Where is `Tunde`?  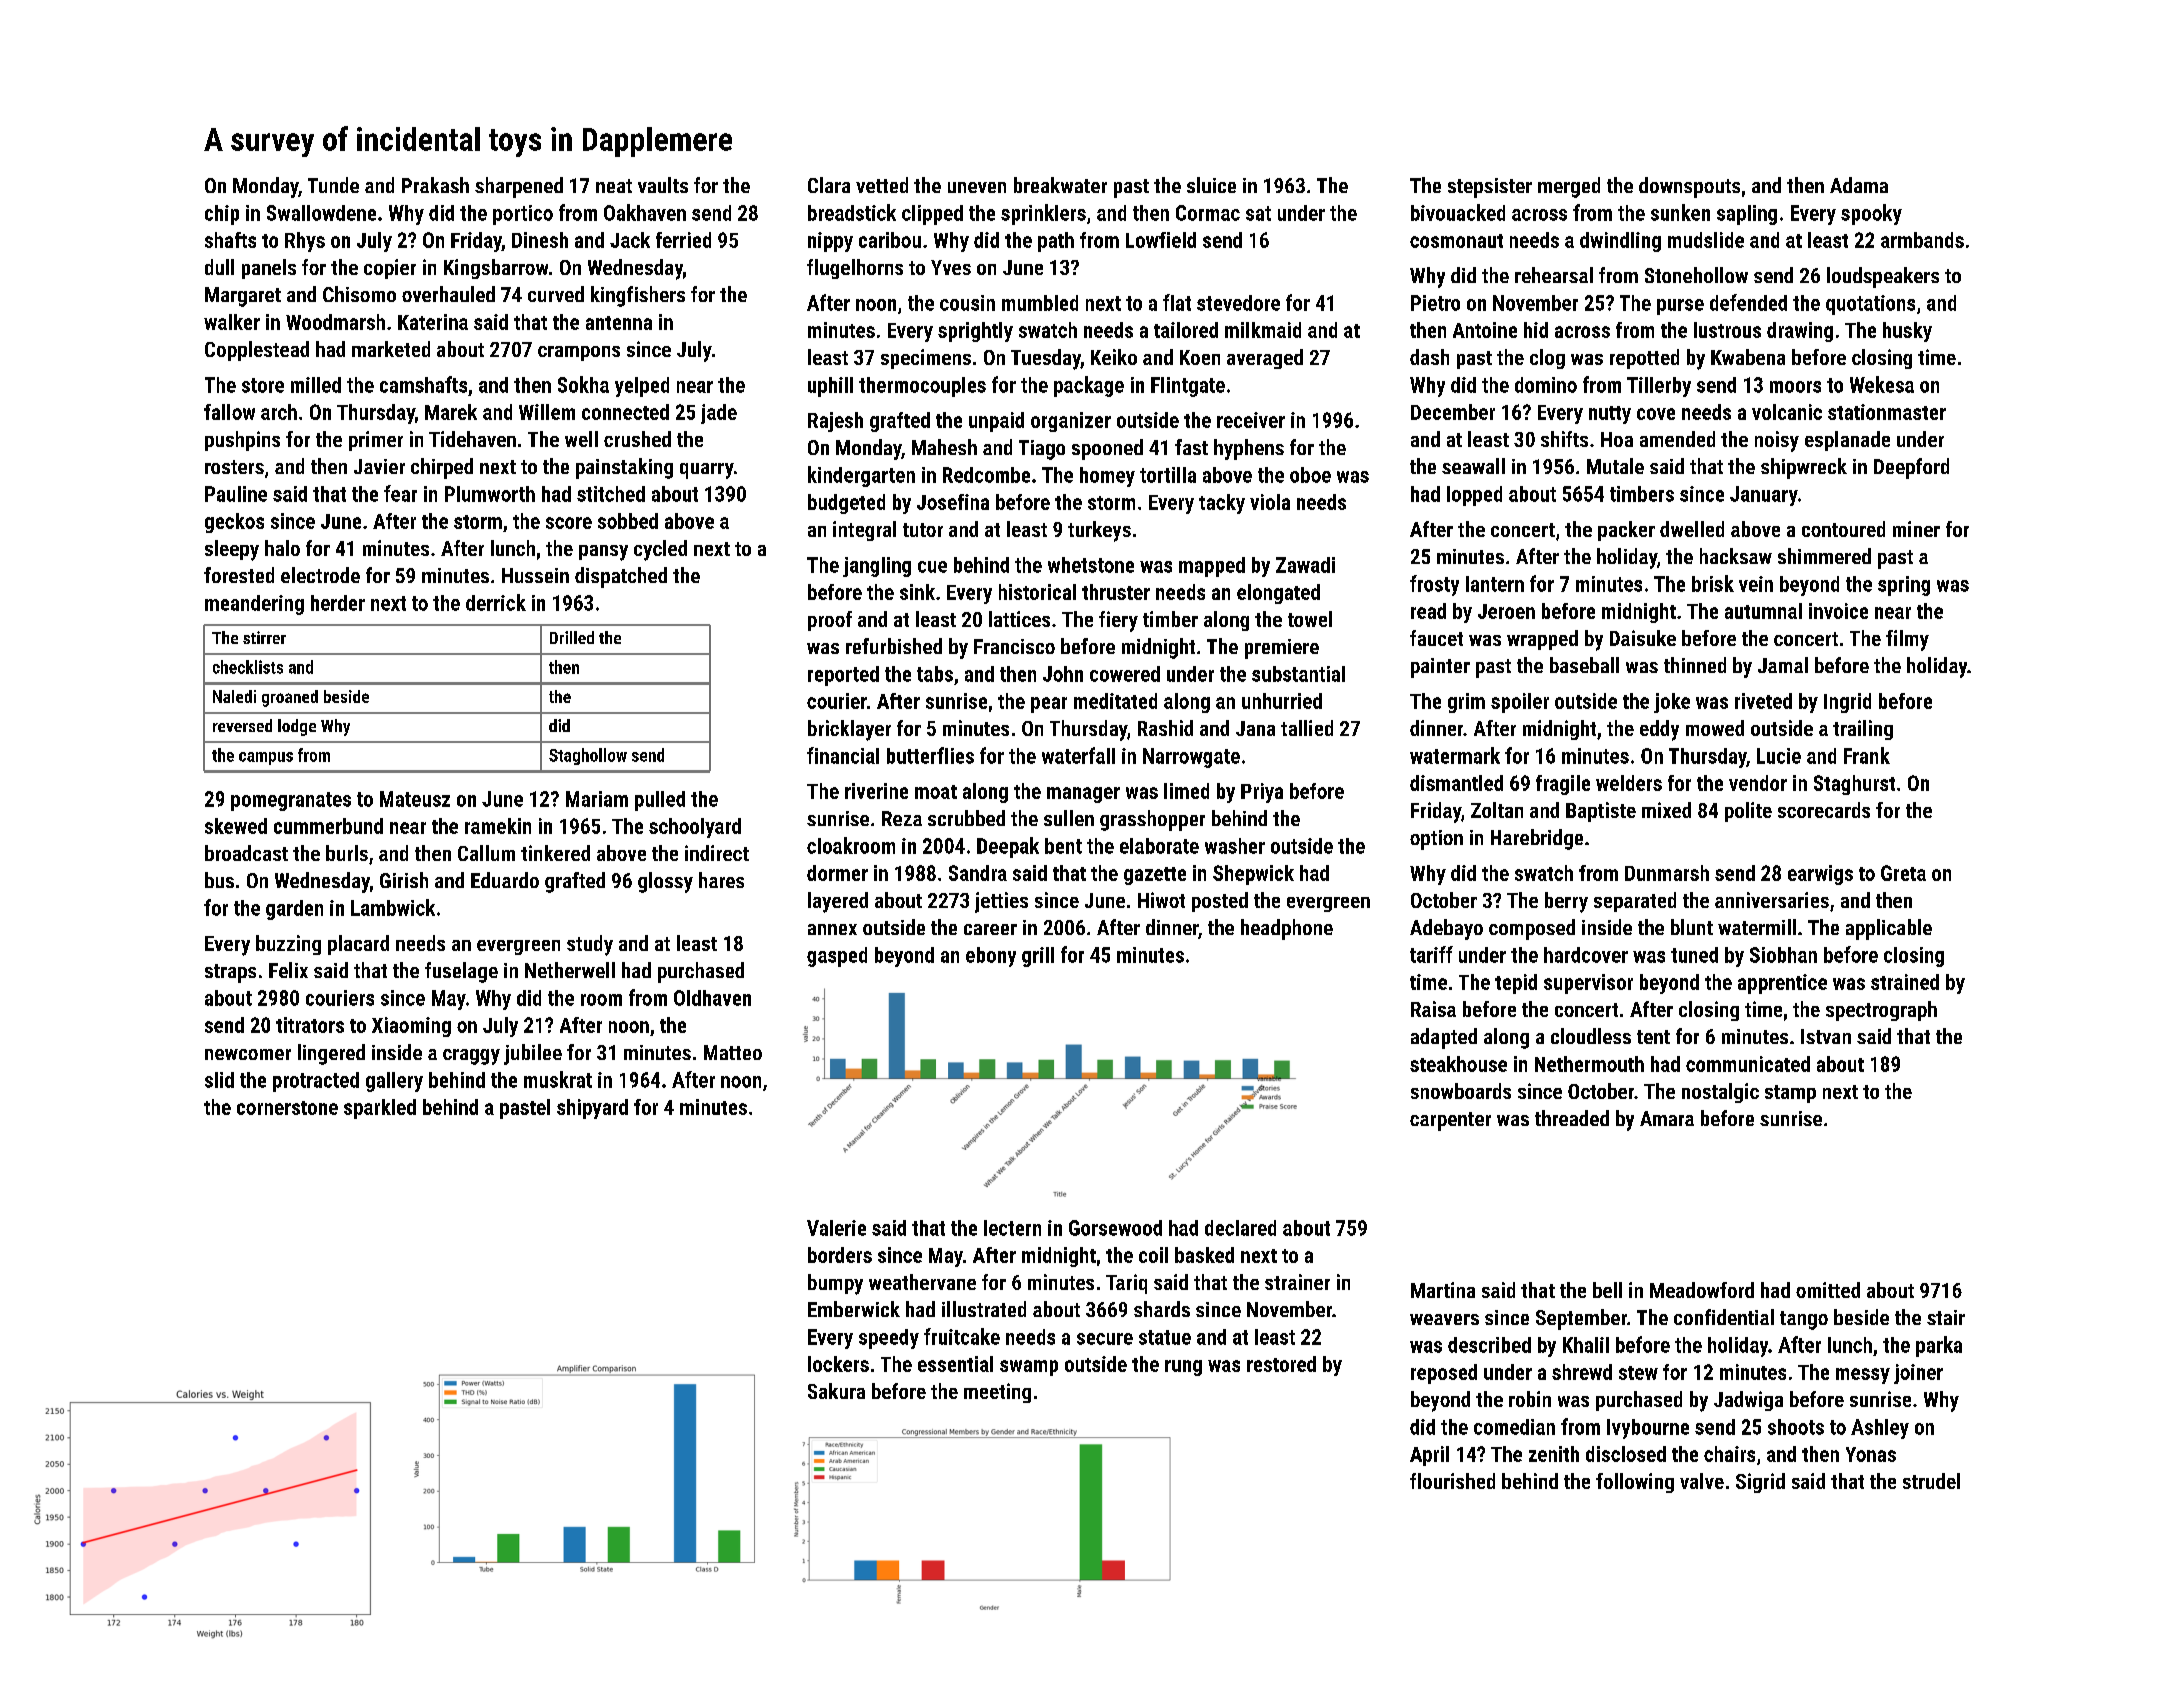 Tunde is located at coordinates (333, 185).
